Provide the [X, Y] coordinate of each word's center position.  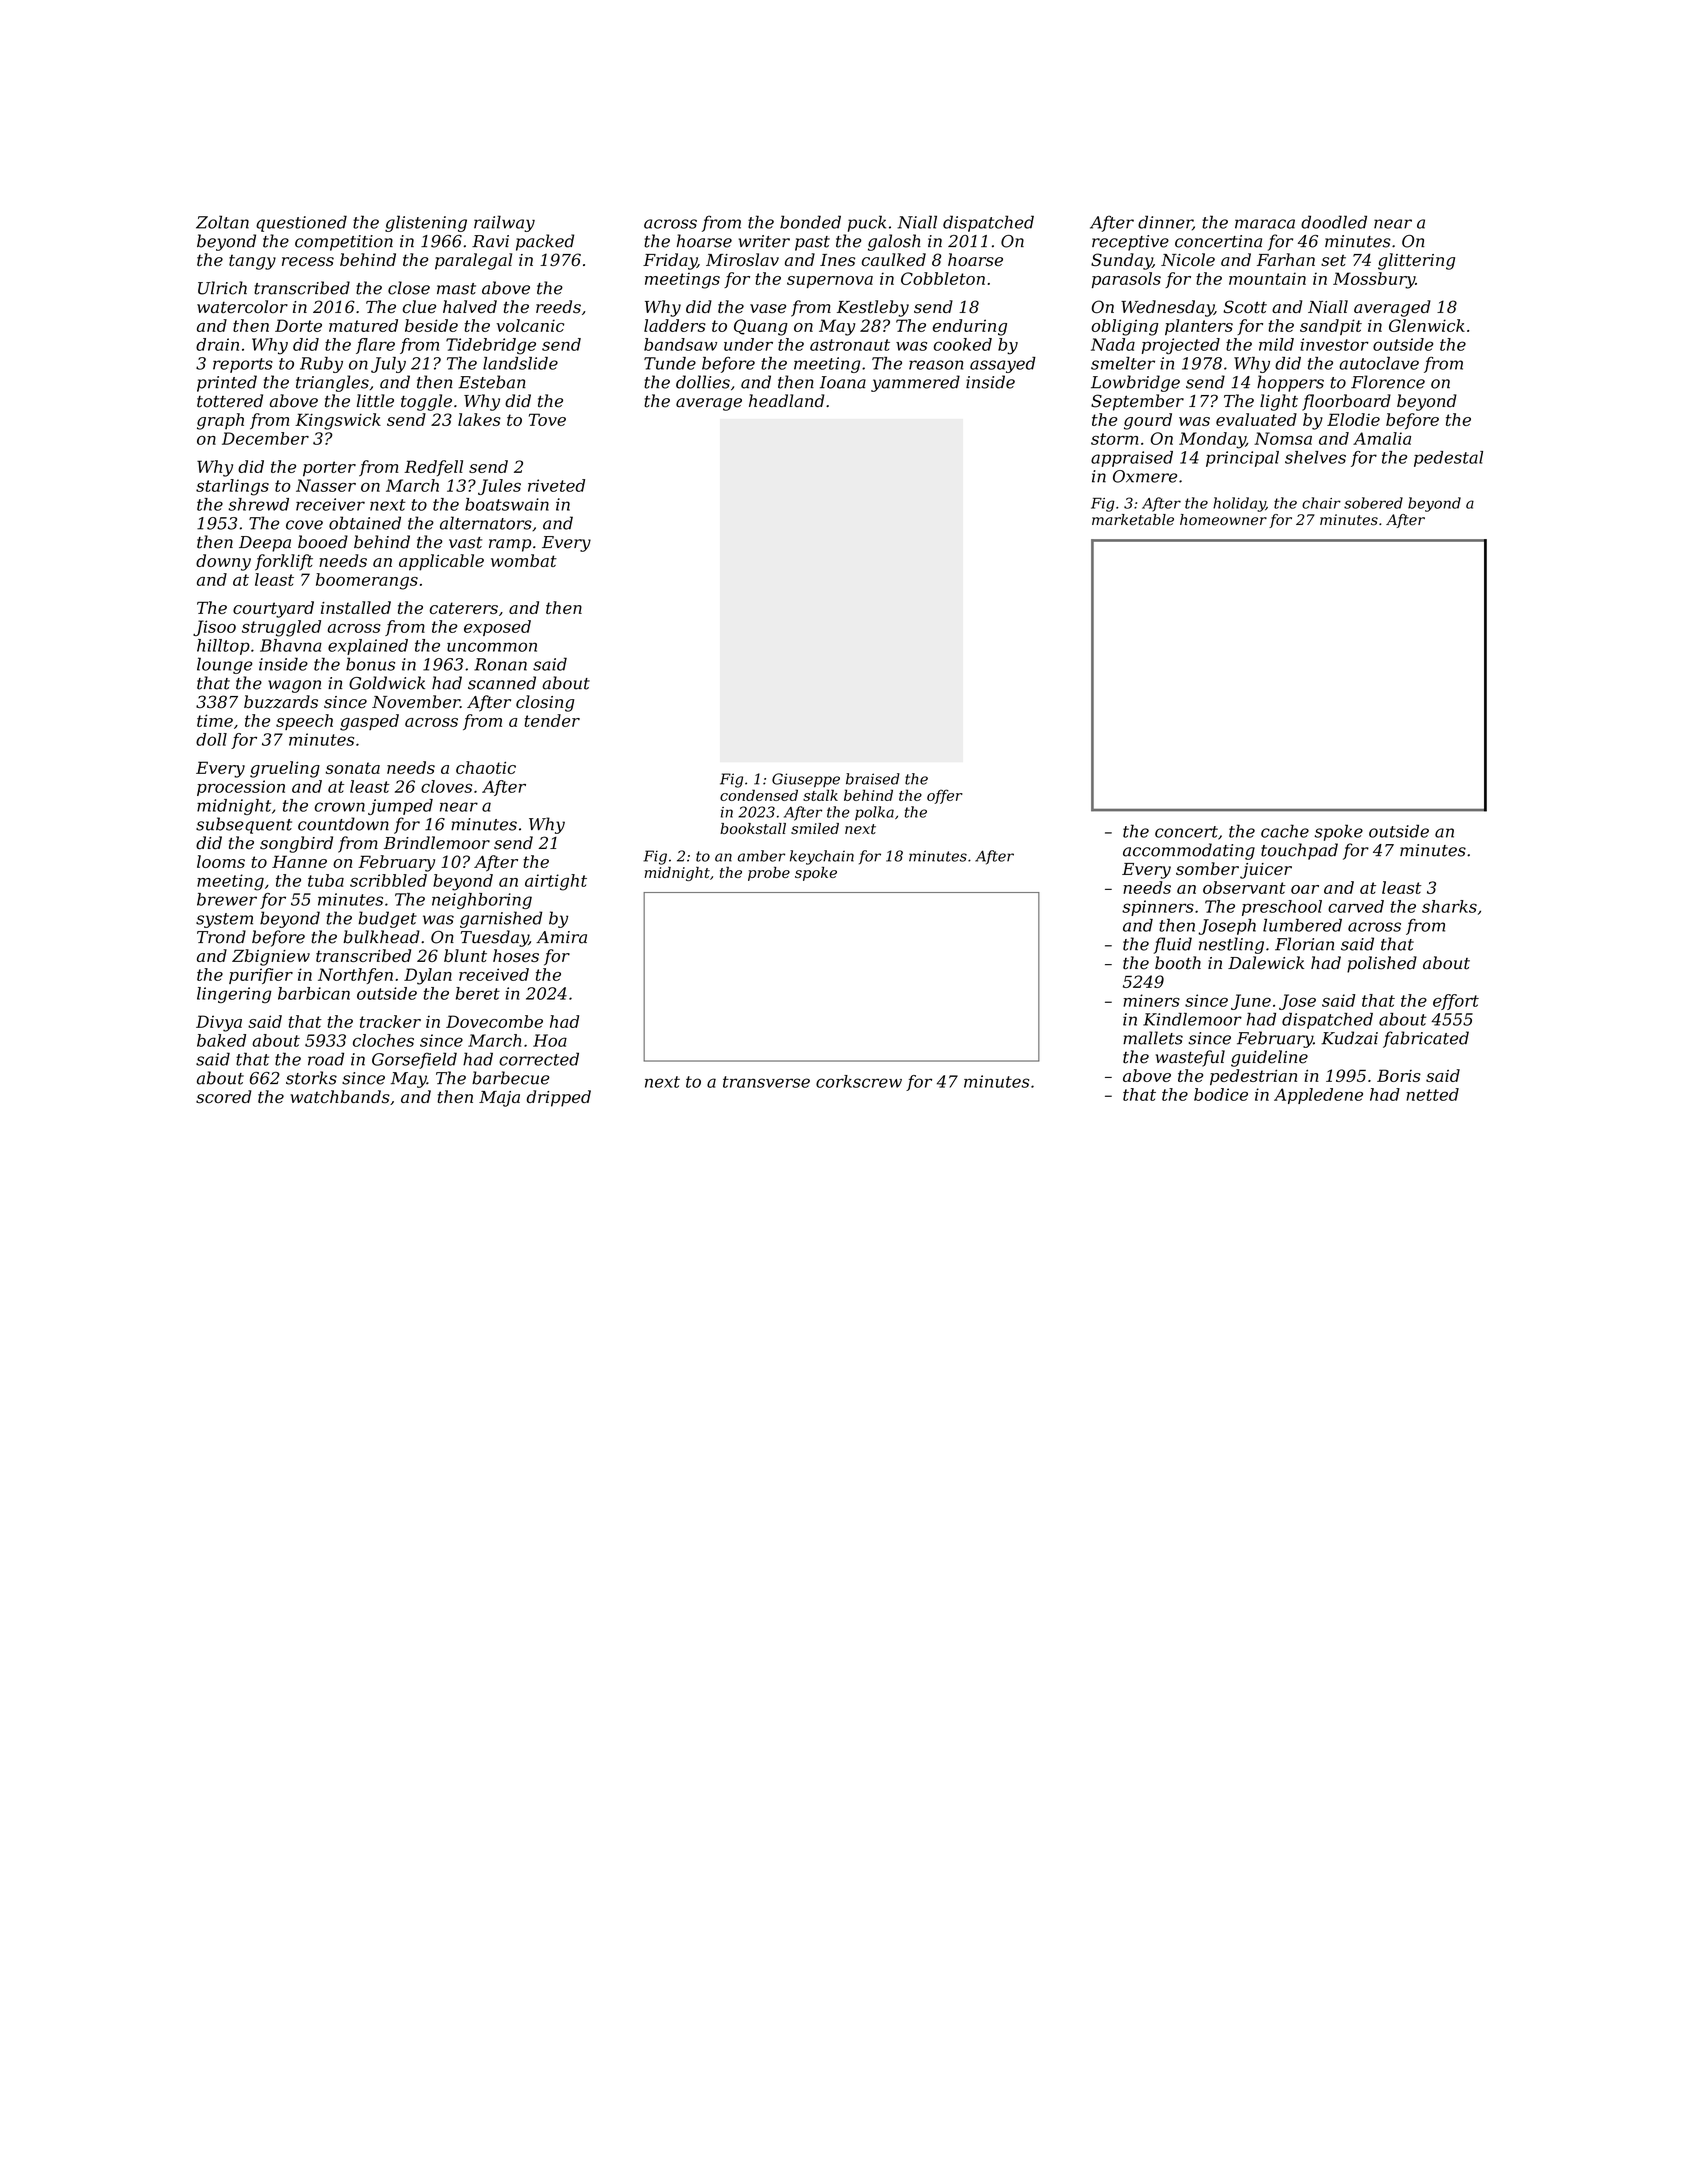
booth [1178, 963]
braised [873, 779]
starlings [232, 487]
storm [1114, 439]
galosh [894, 242]
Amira [561, 937]
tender [552, 720]
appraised [1132, 459]
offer [945, 796]
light [1279, 402]
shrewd [258, 504]
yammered [915, 383]
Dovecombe [494, 1021]
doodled [1334, 222]
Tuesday [495, 938]
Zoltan [222, 222]
